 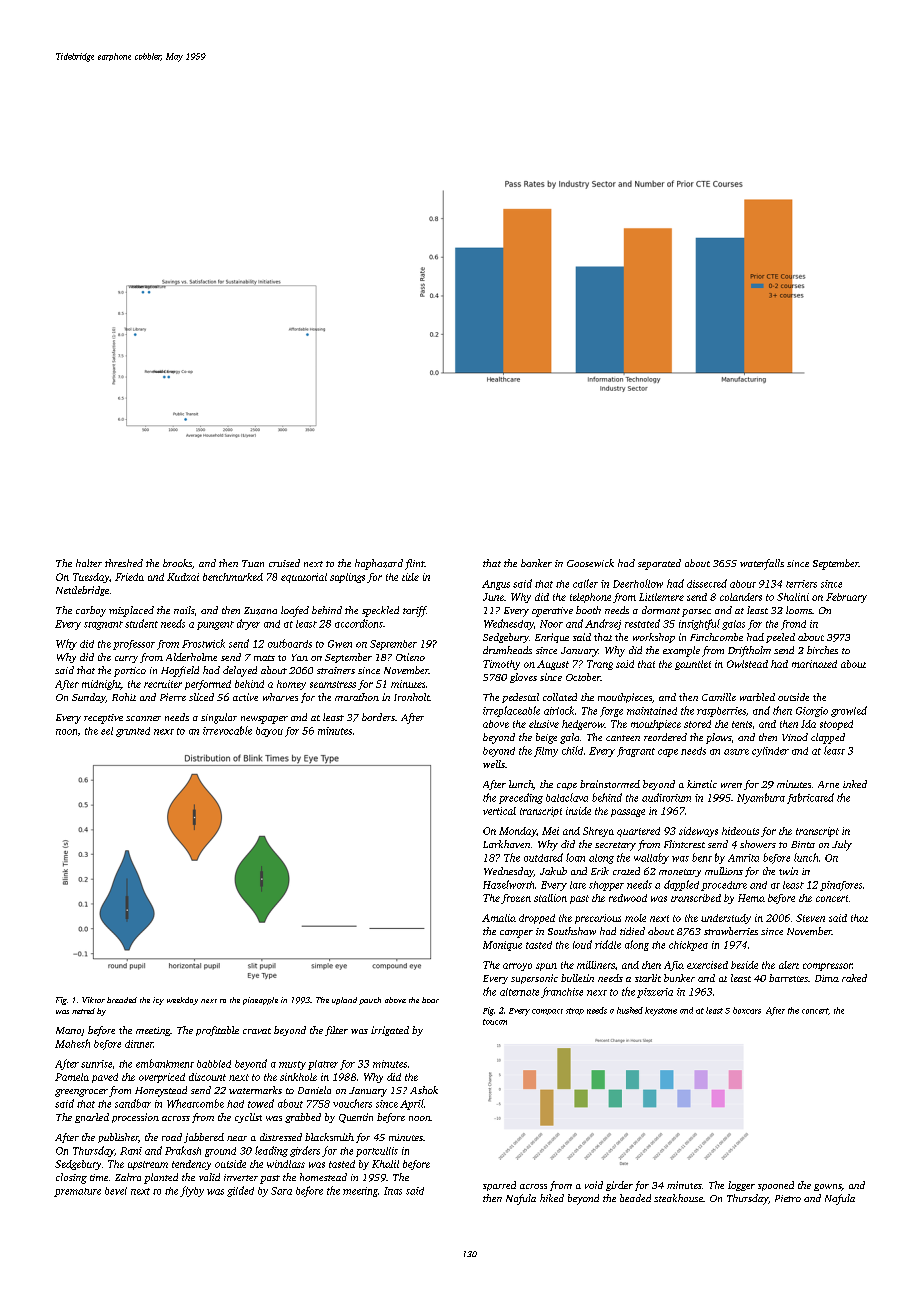 I want to click on Frieda, so click(x=129, y=577).
